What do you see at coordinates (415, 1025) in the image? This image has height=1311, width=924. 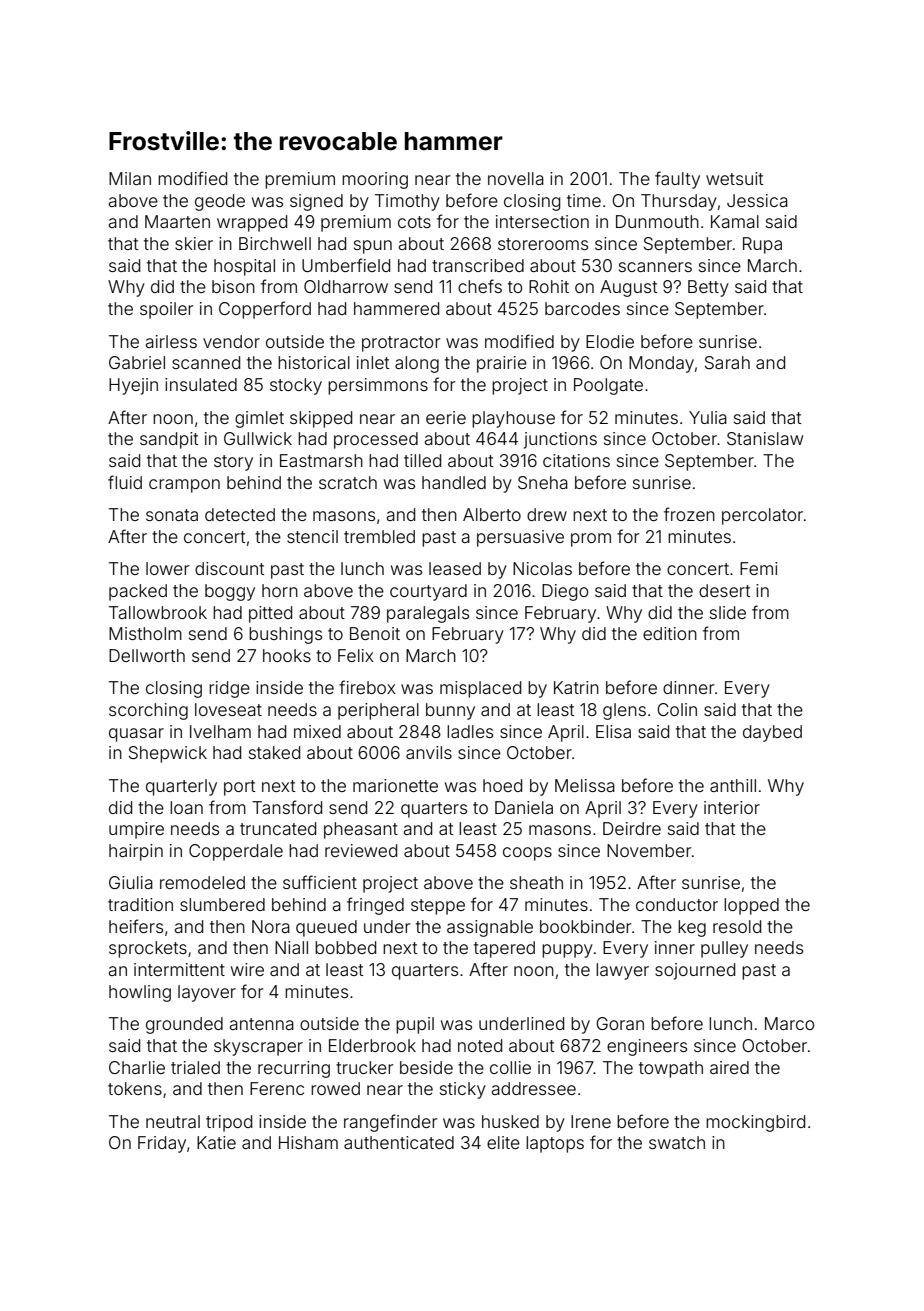 I see `pupil` at bounding box center [415, 1025].
